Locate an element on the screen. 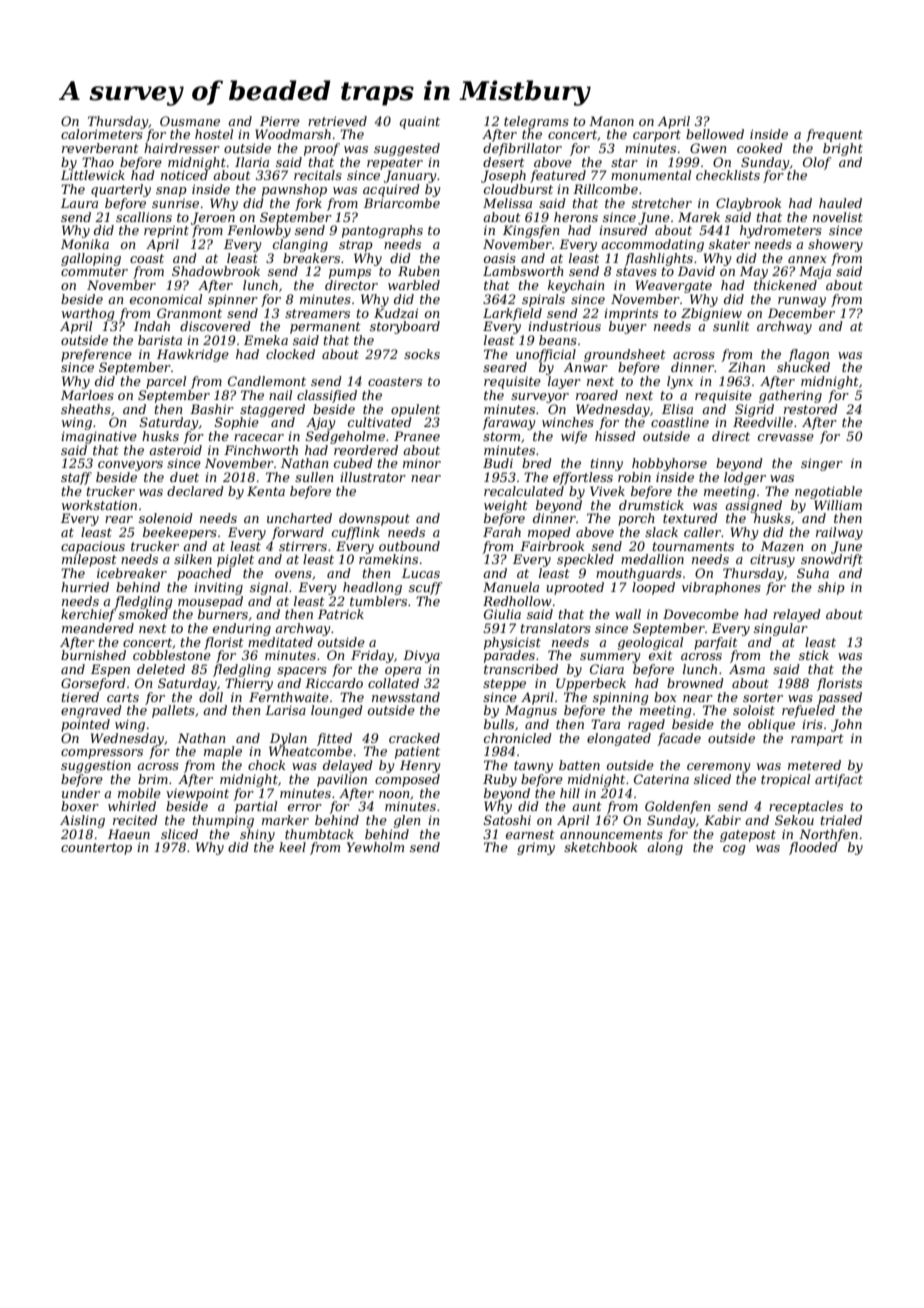 The width and height of the screenshot is (924, 1308). hurried is located at coordinates (85, 587).
